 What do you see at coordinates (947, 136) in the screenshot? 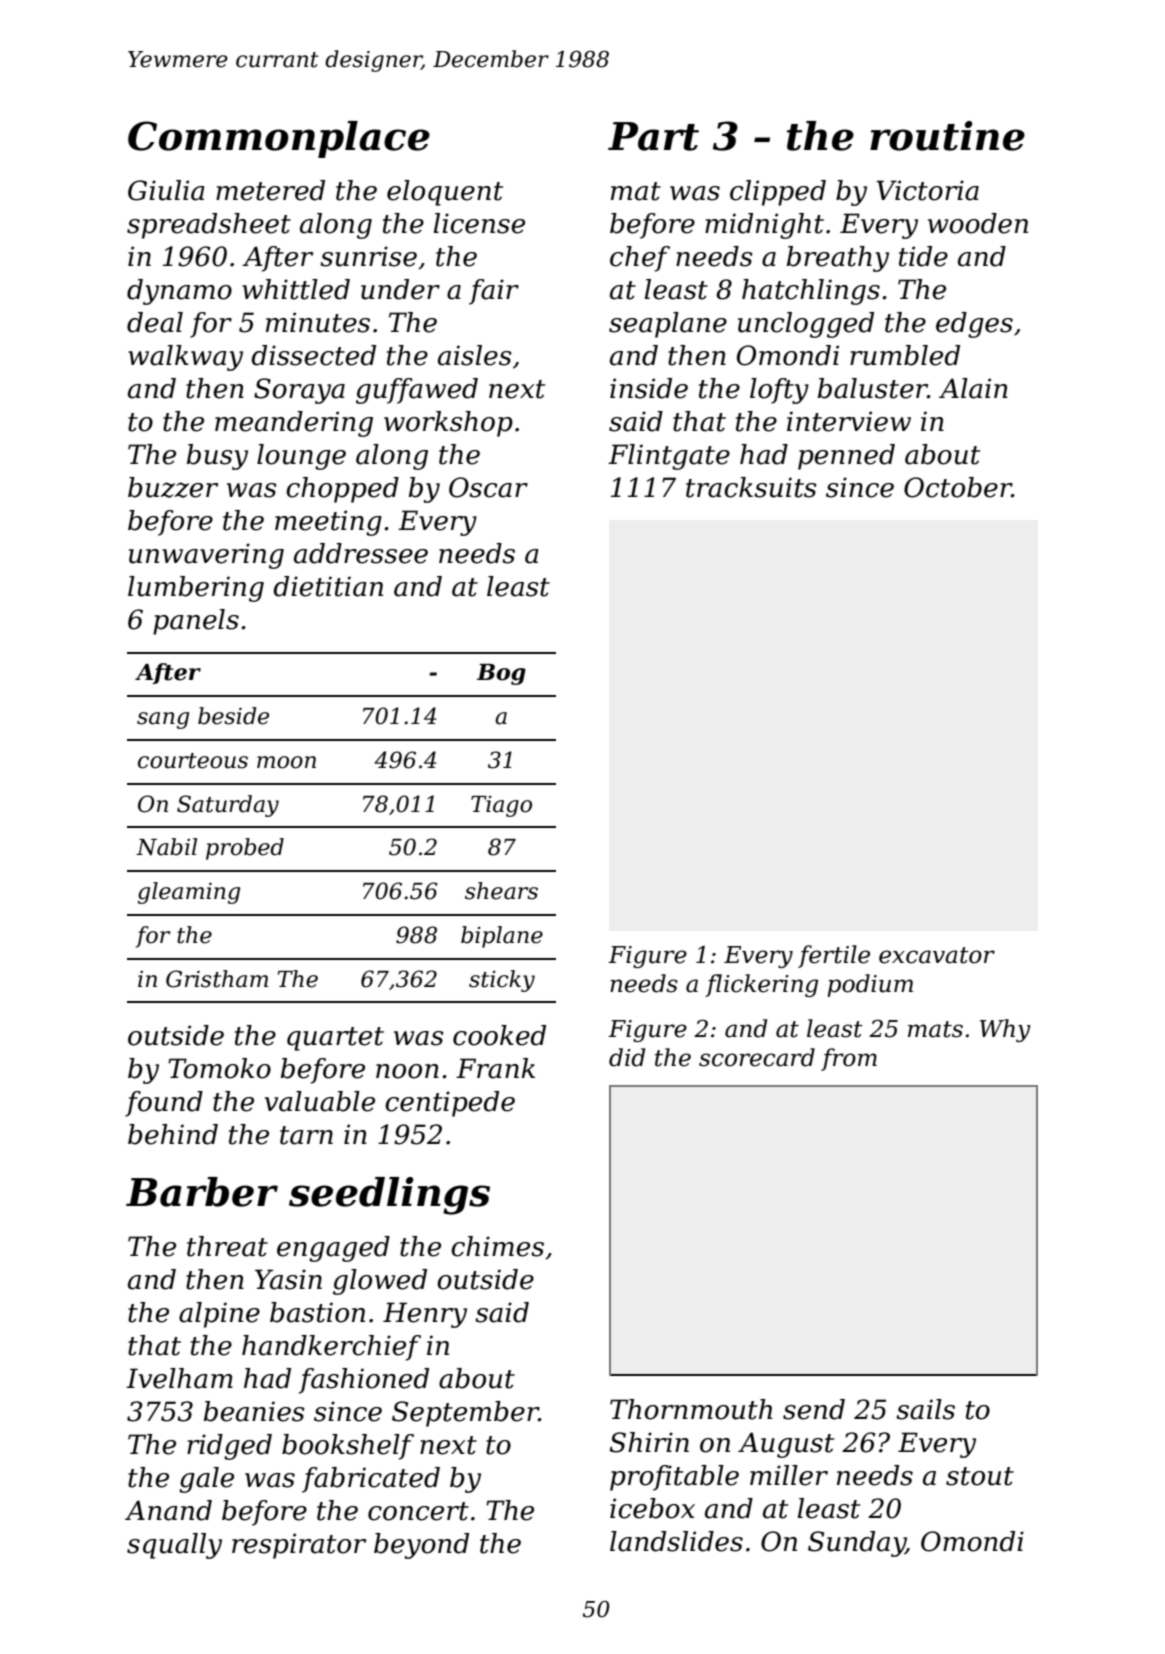
I see `routine` at bounding box center [947, 136].
